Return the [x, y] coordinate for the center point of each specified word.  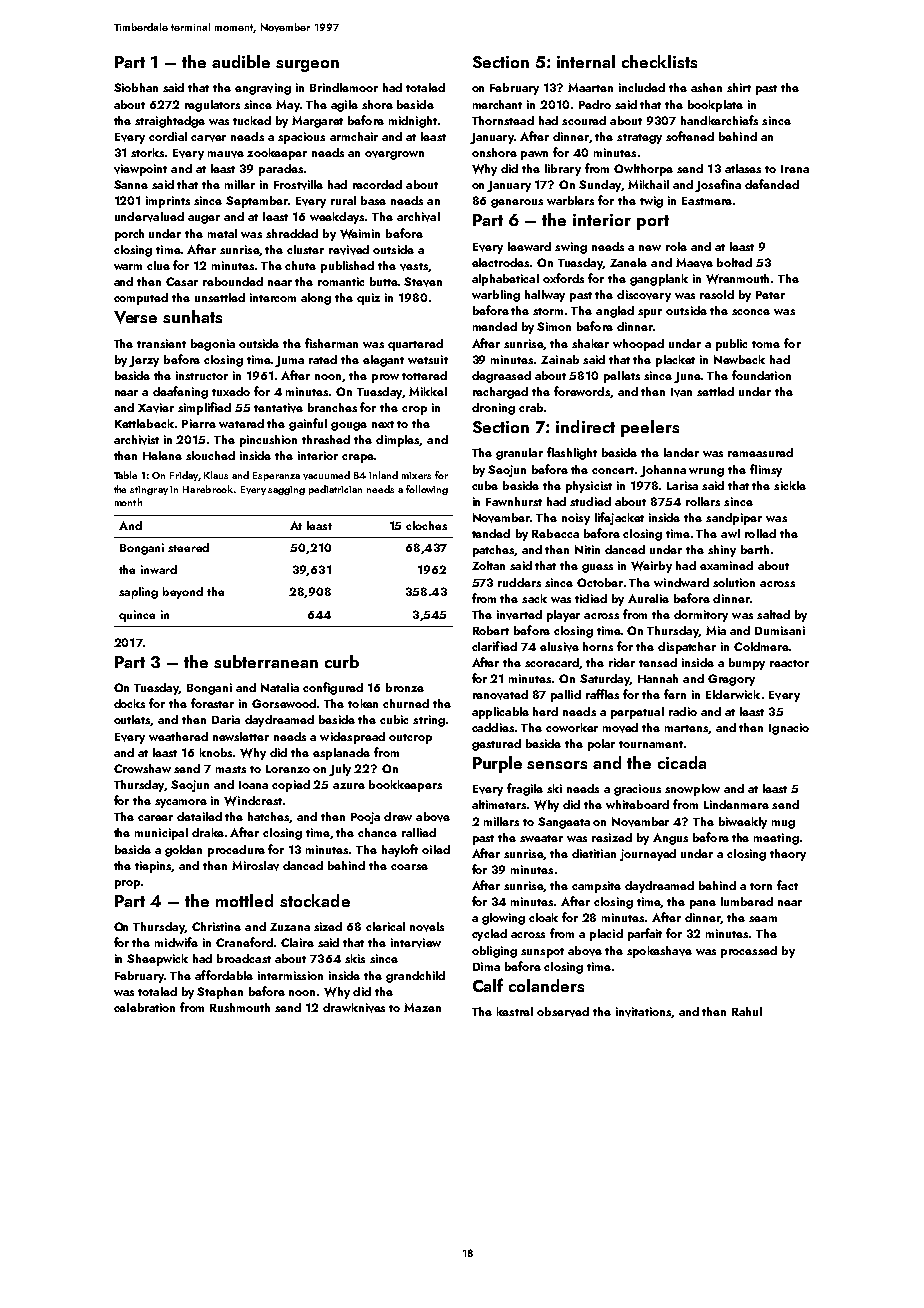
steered [188, 547]
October [600, 582]
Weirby [651, 567]
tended [491, 533]
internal [586, 61]
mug [783, 824]
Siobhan [136, 87]
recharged [500, 393]
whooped [638, 345]
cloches [426, 525]
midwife [176, 942]
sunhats [192, 316]
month [128, 502]
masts [231, 769]
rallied [419, 832]
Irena [795, 169]
